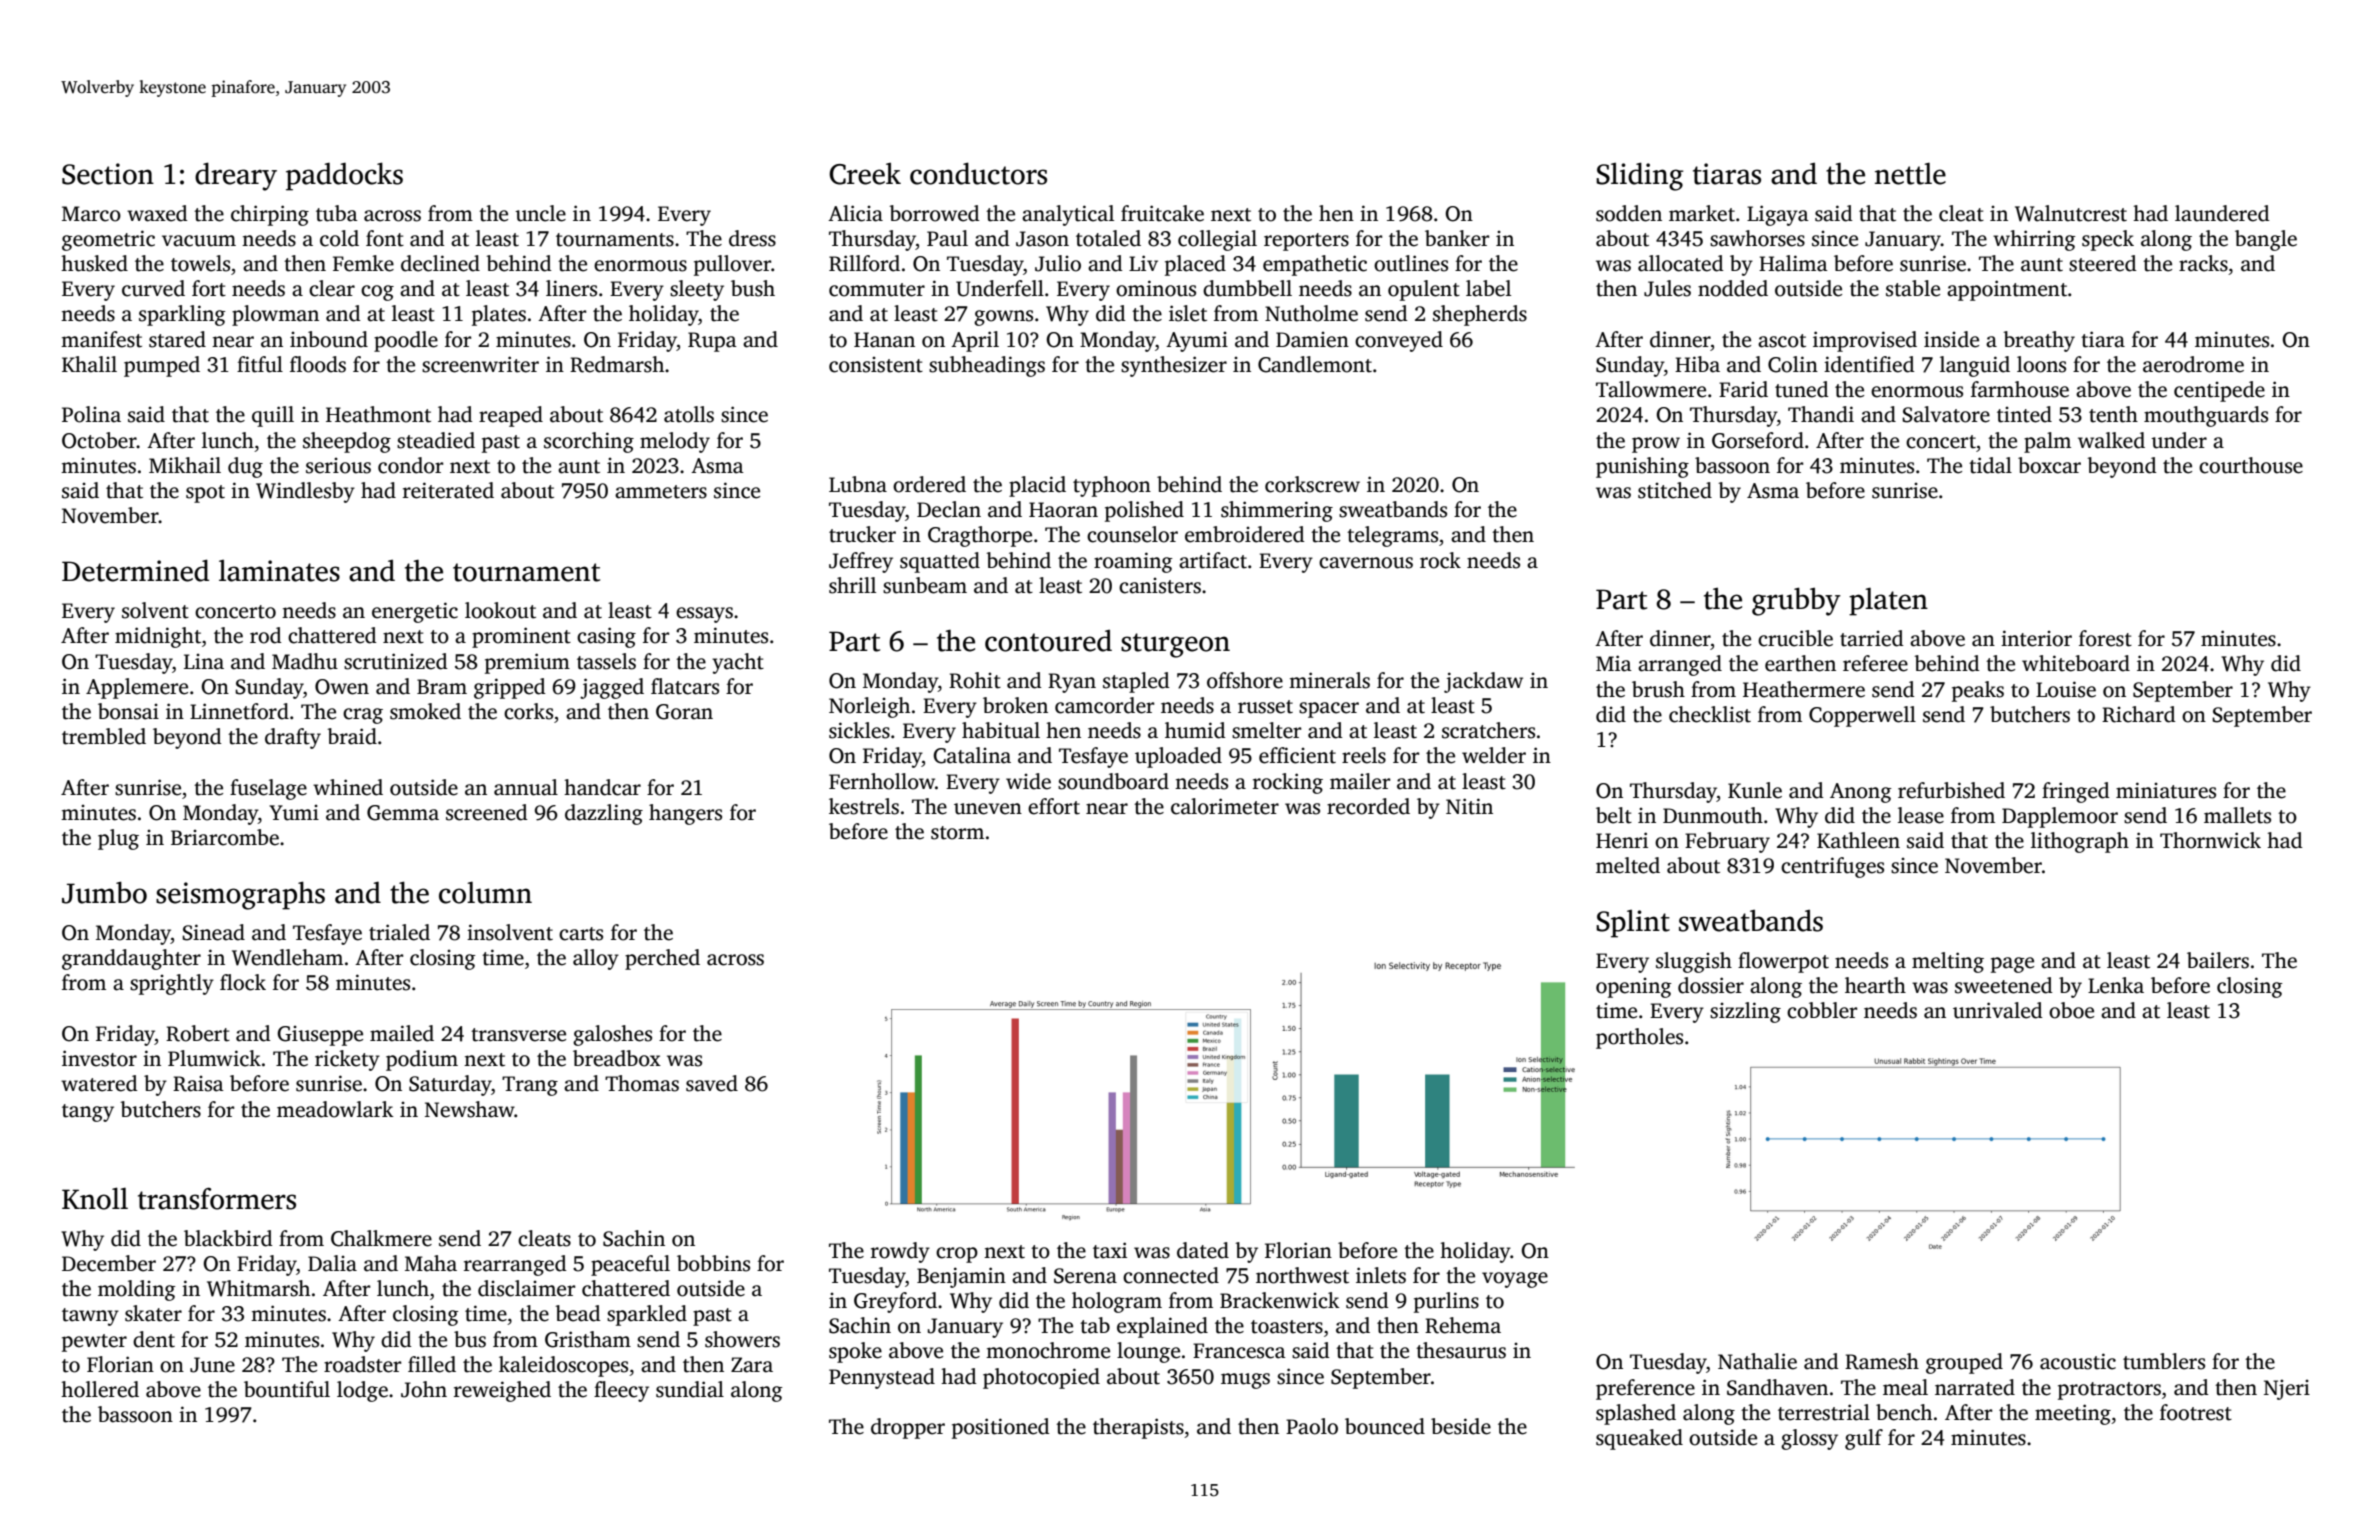  What do you see at coordinates (344, 176) in the screenshot?
I see `paddocks` at bounding box center [344, 176].
